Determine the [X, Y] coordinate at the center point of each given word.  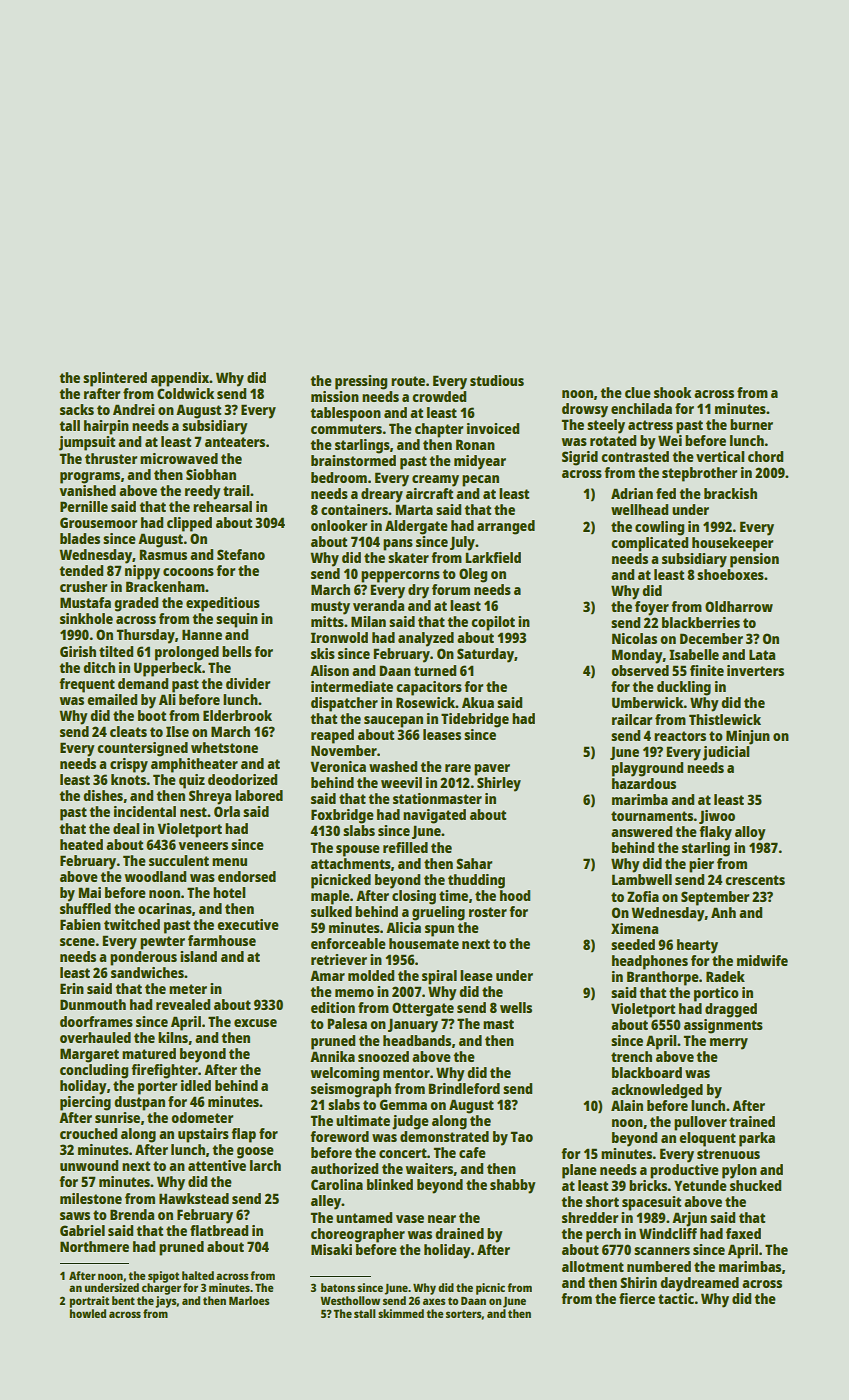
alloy [750, 833]
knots [129, 779]
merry [729, 1044]
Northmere [94, 1246]
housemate [424, 943]
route [408, 381]
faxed [743, 1233]
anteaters [235, 442]
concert [403, 1153]
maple [330, 897]
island [198, 956]
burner [751, 424]
